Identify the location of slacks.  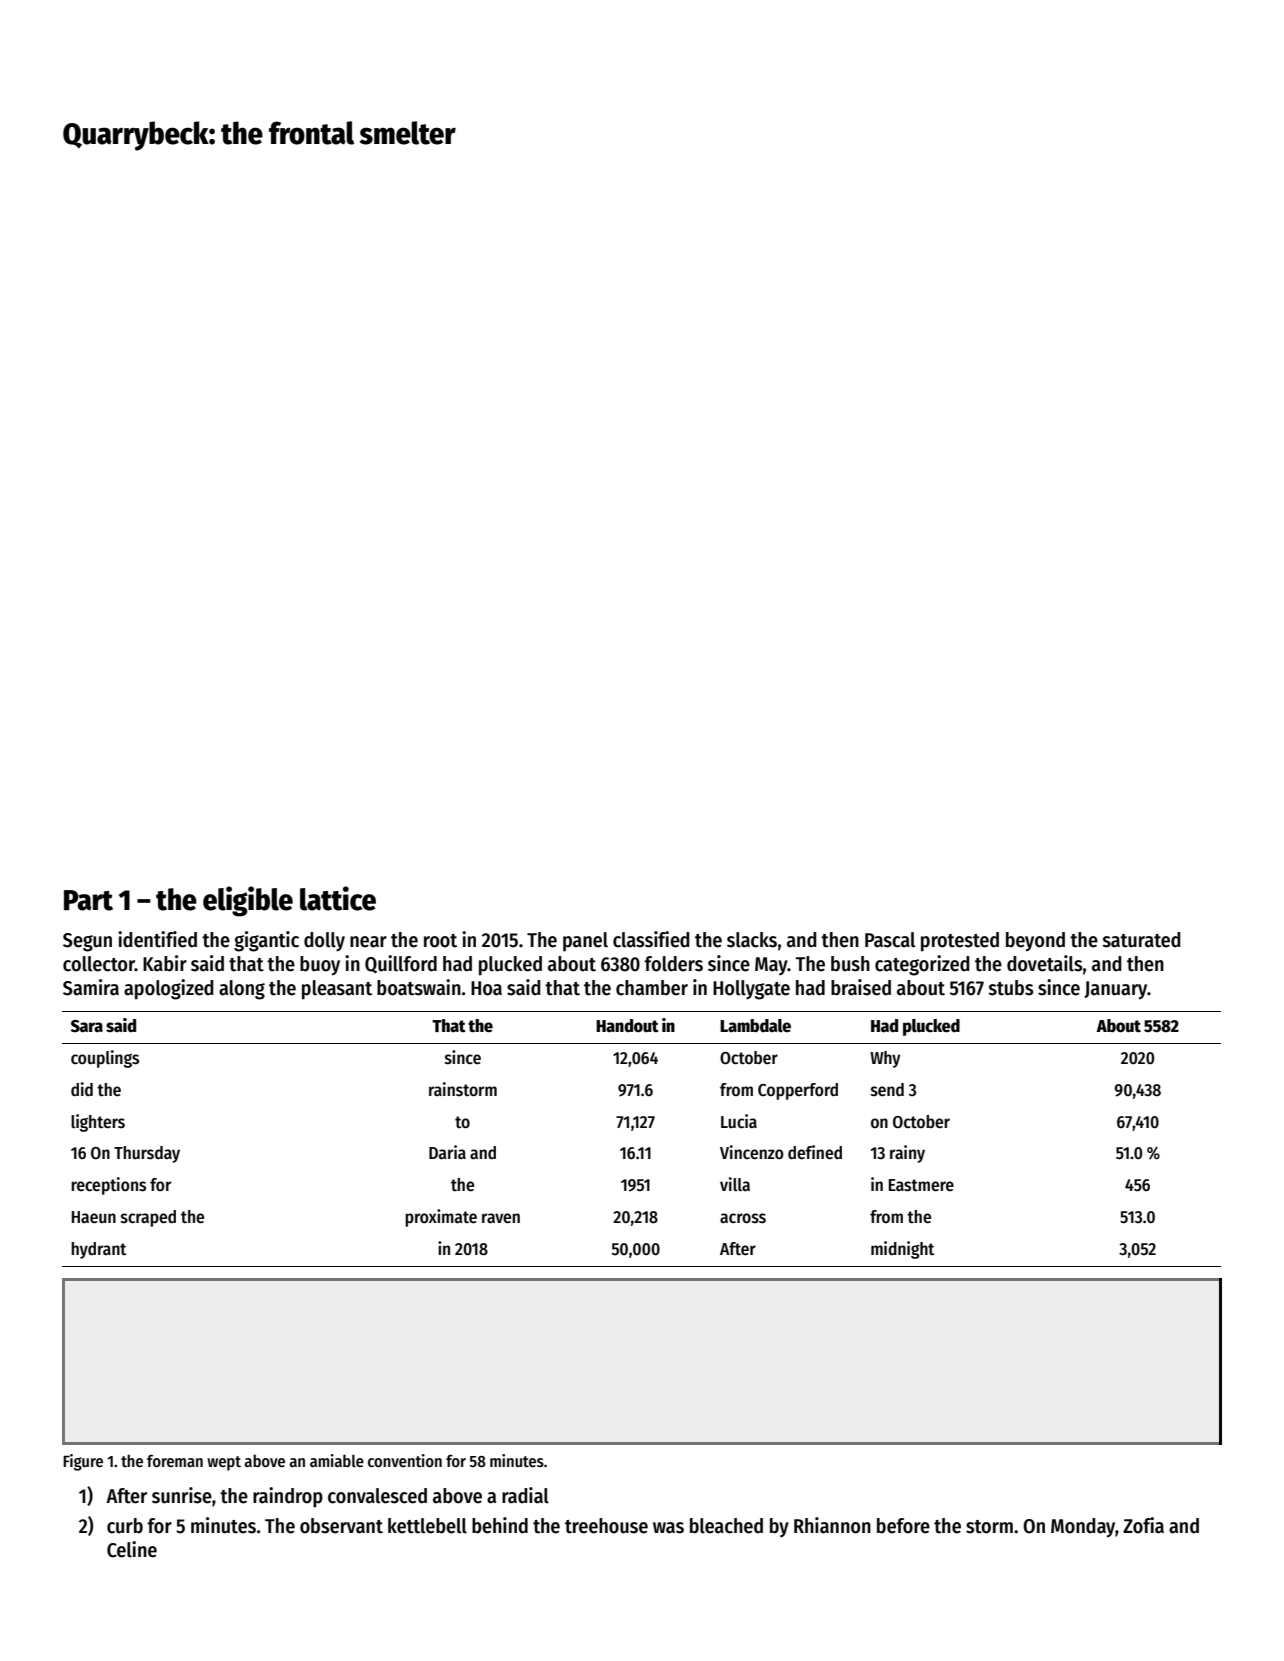
(752, 940).
